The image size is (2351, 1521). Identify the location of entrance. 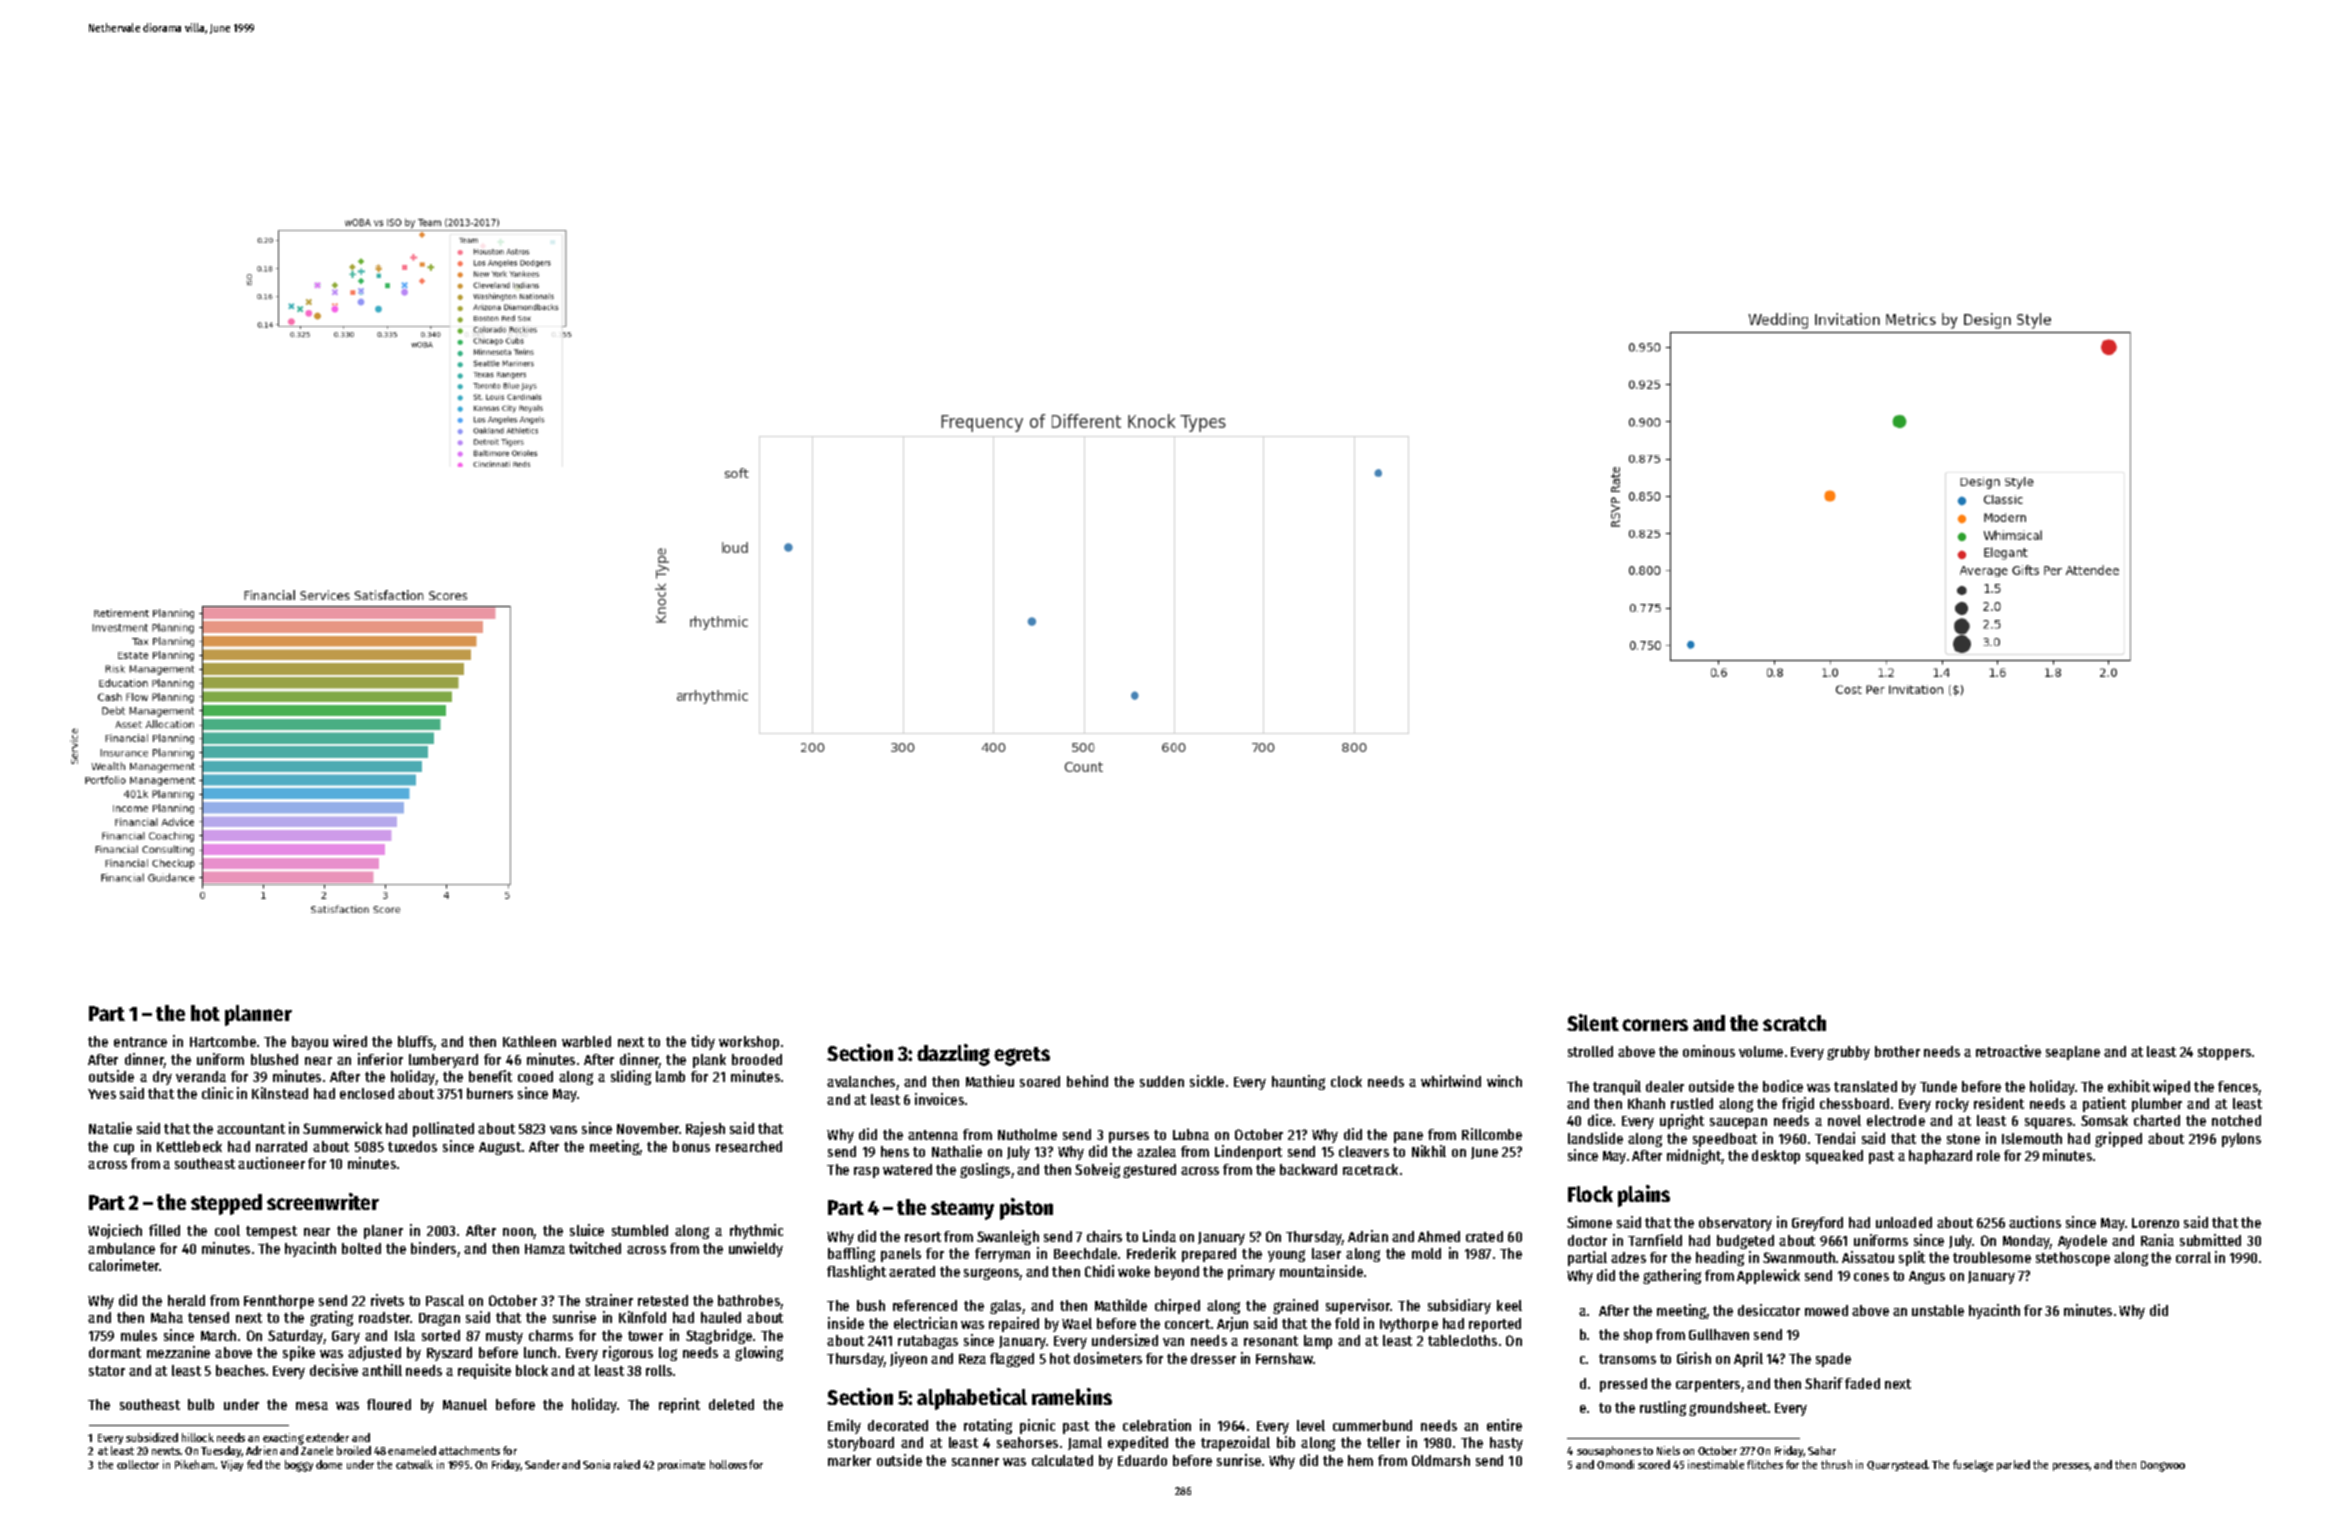
(140, 1042).
